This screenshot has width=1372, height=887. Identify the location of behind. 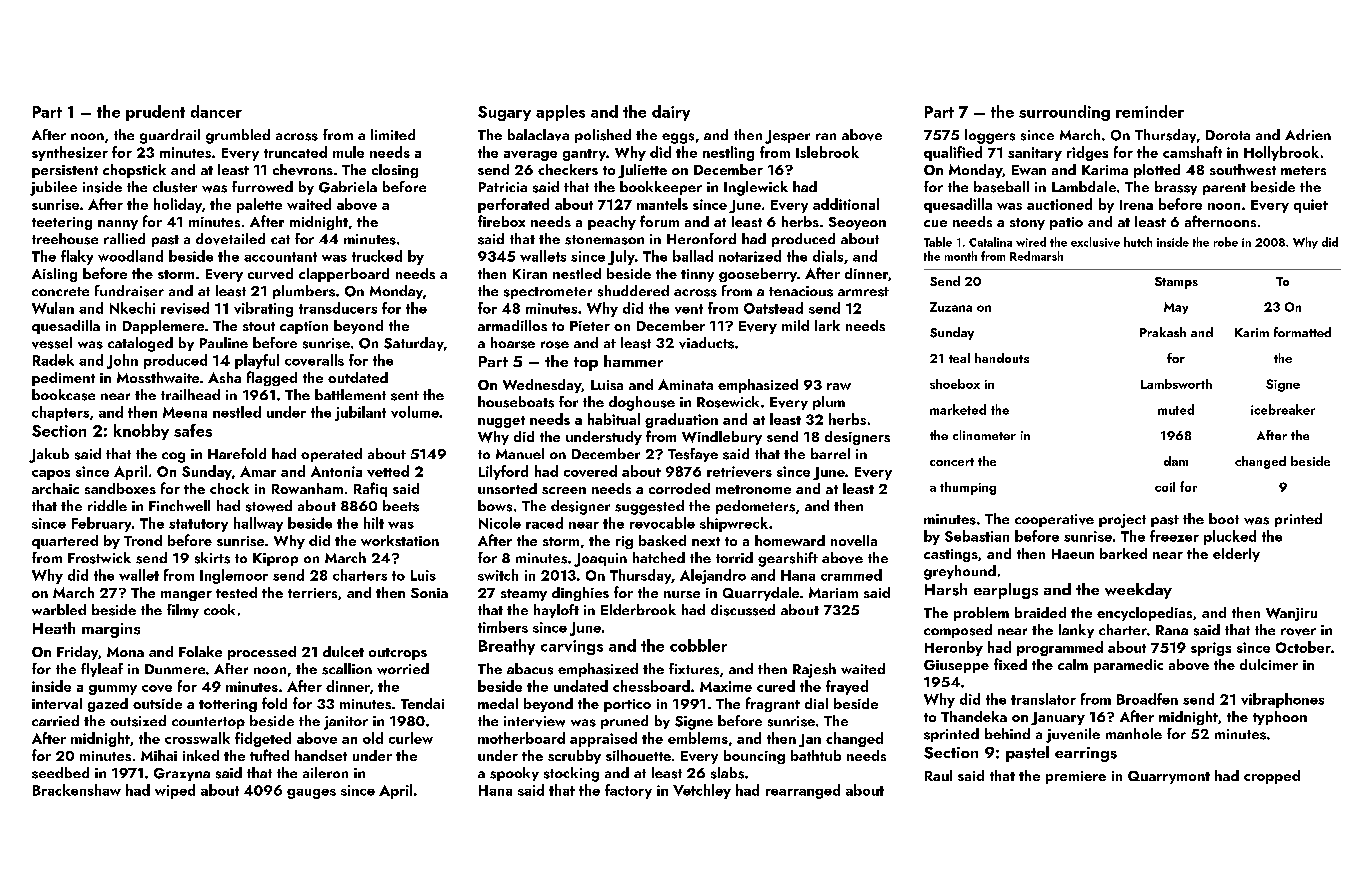
(1007, 733).
